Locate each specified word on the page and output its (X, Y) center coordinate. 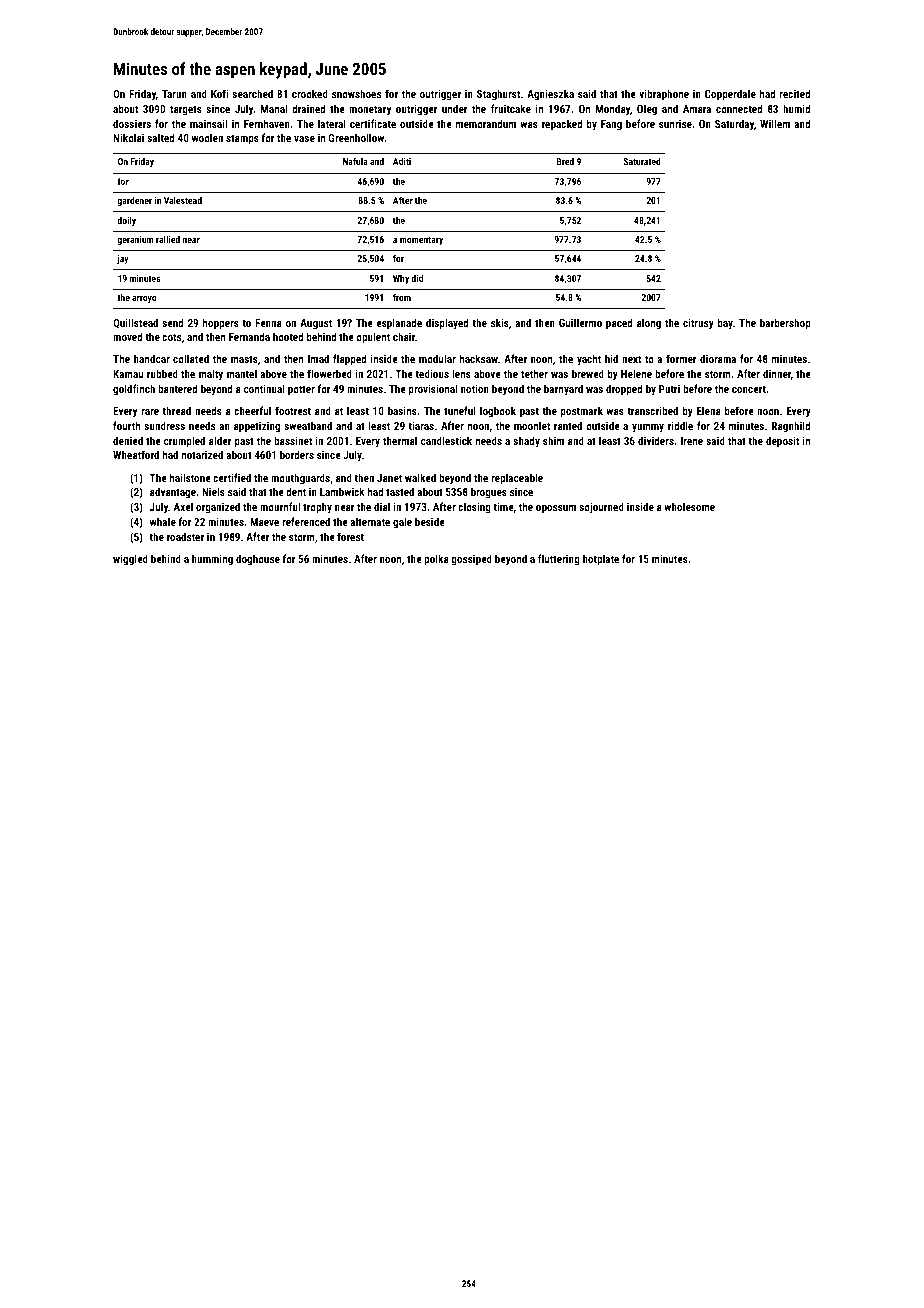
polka (436, 560)
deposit (782, 441)
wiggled (130, 560)
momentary (421, 240)
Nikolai (128, 137)
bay (725, 324)
